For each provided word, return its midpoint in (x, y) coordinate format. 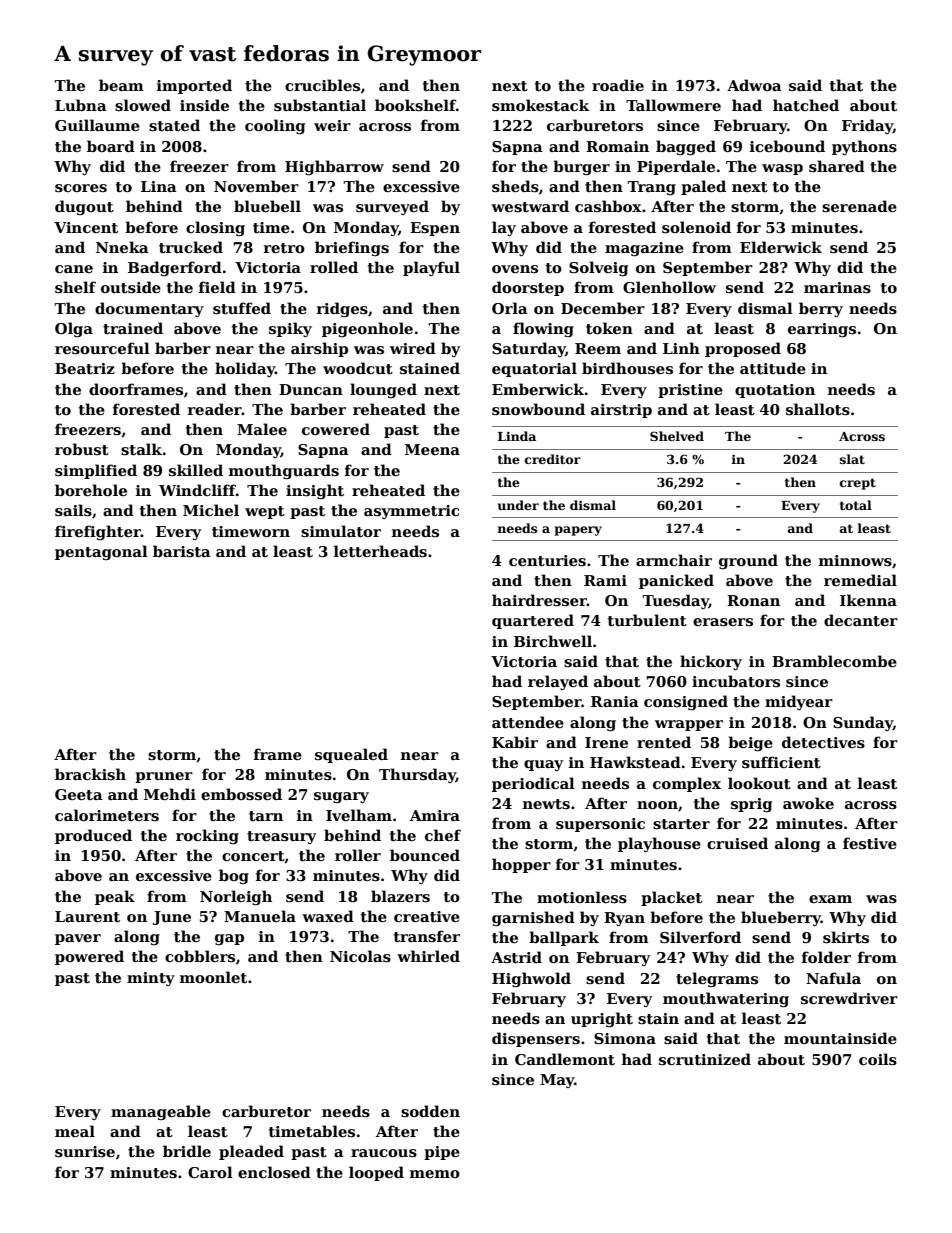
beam (121, 85)
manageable (161, 1112)
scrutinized (705, 1059)
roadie (618, 85)
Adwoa (754, 85)
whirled (428, 956)
